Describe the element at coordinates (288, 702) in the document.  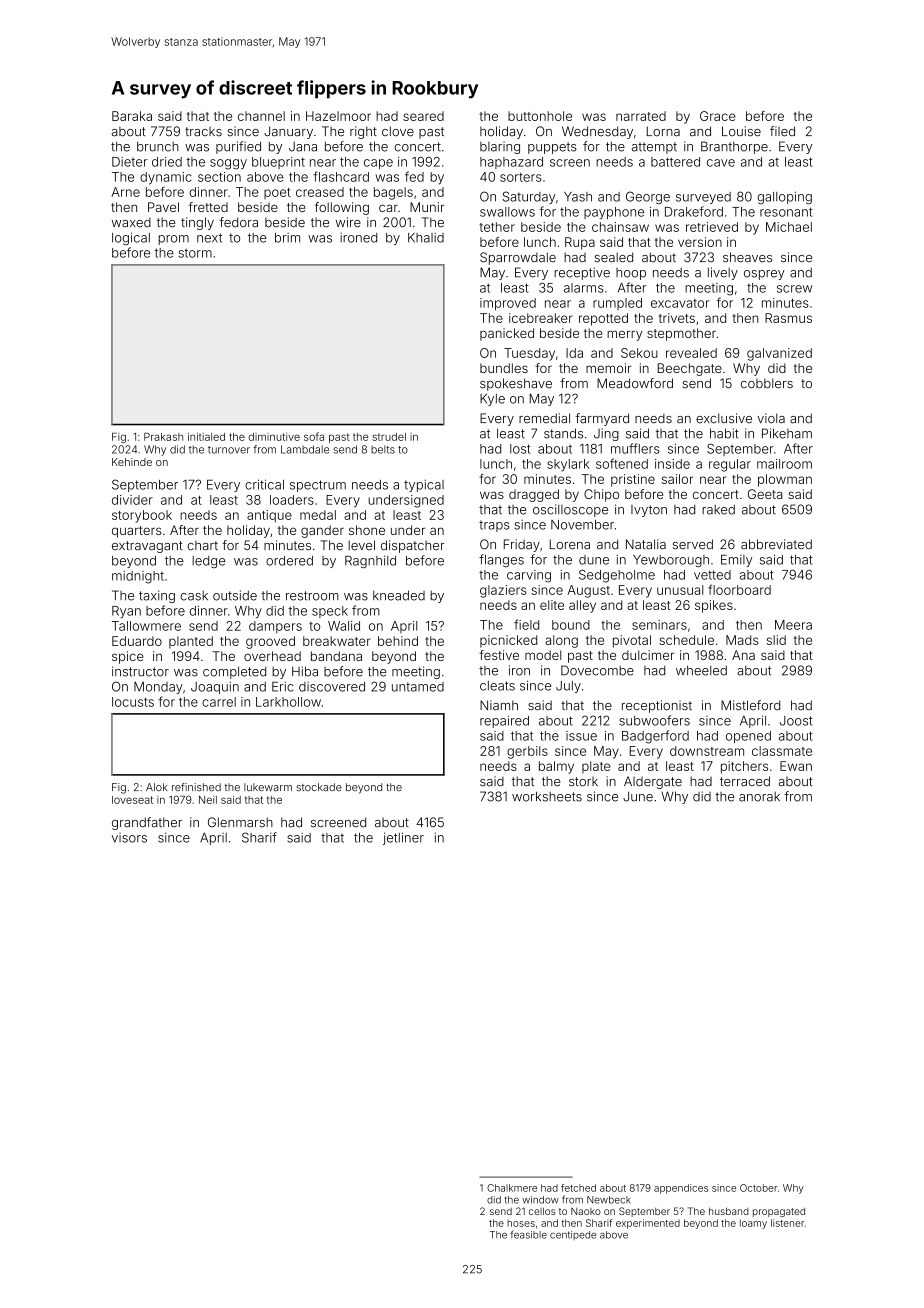
I see `Larkhollow` at that location.
